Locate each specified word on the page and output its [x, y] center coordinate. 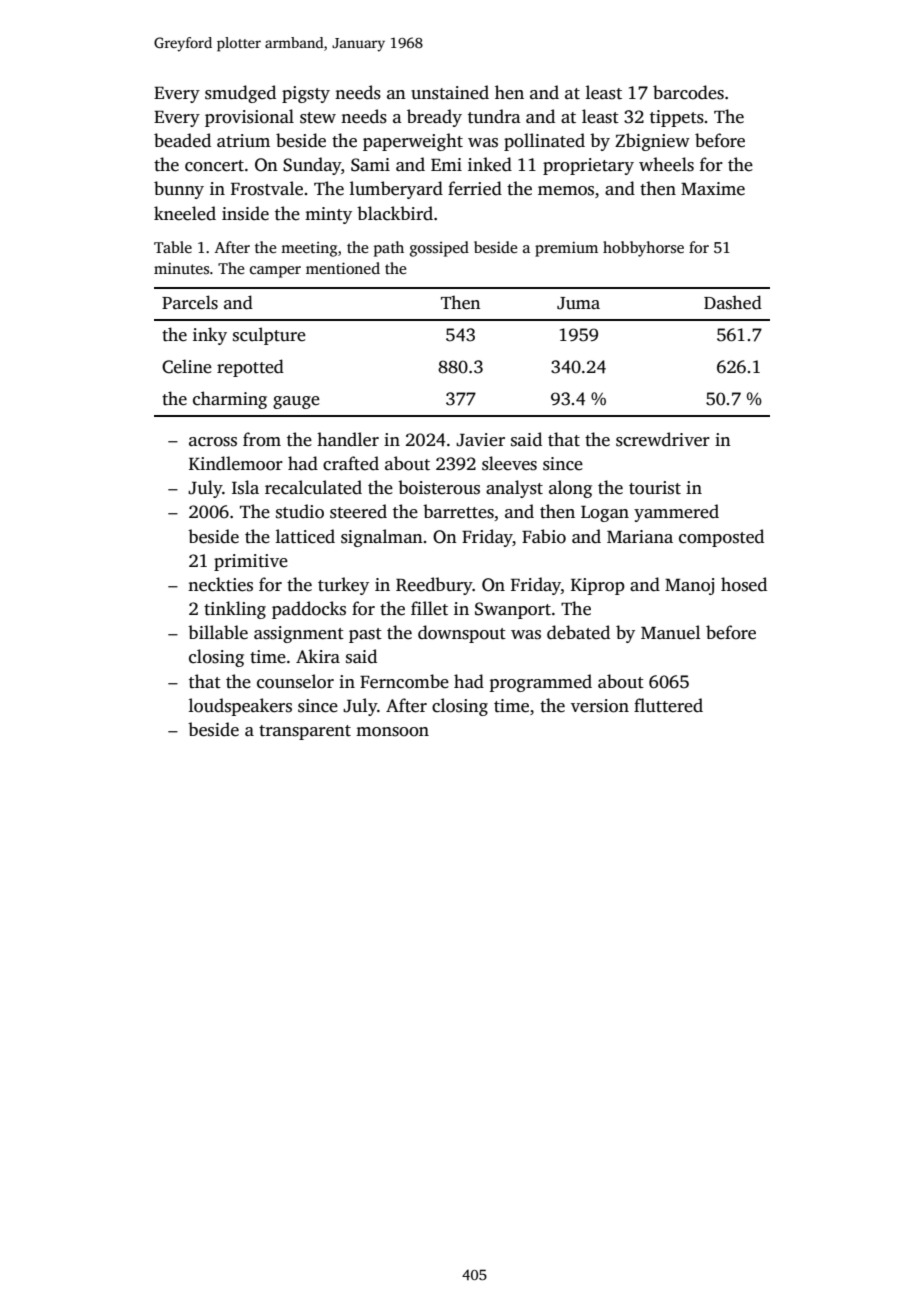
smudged [240, 94]
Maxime [713, 189]
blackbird [395, 213]
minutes [181, 268]
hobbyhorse [643, 249]
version [600, 706]
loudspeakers [240, 707]
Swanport [513, 610]
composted [721, 538]
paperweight [413, 142]
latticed [305, 536]
